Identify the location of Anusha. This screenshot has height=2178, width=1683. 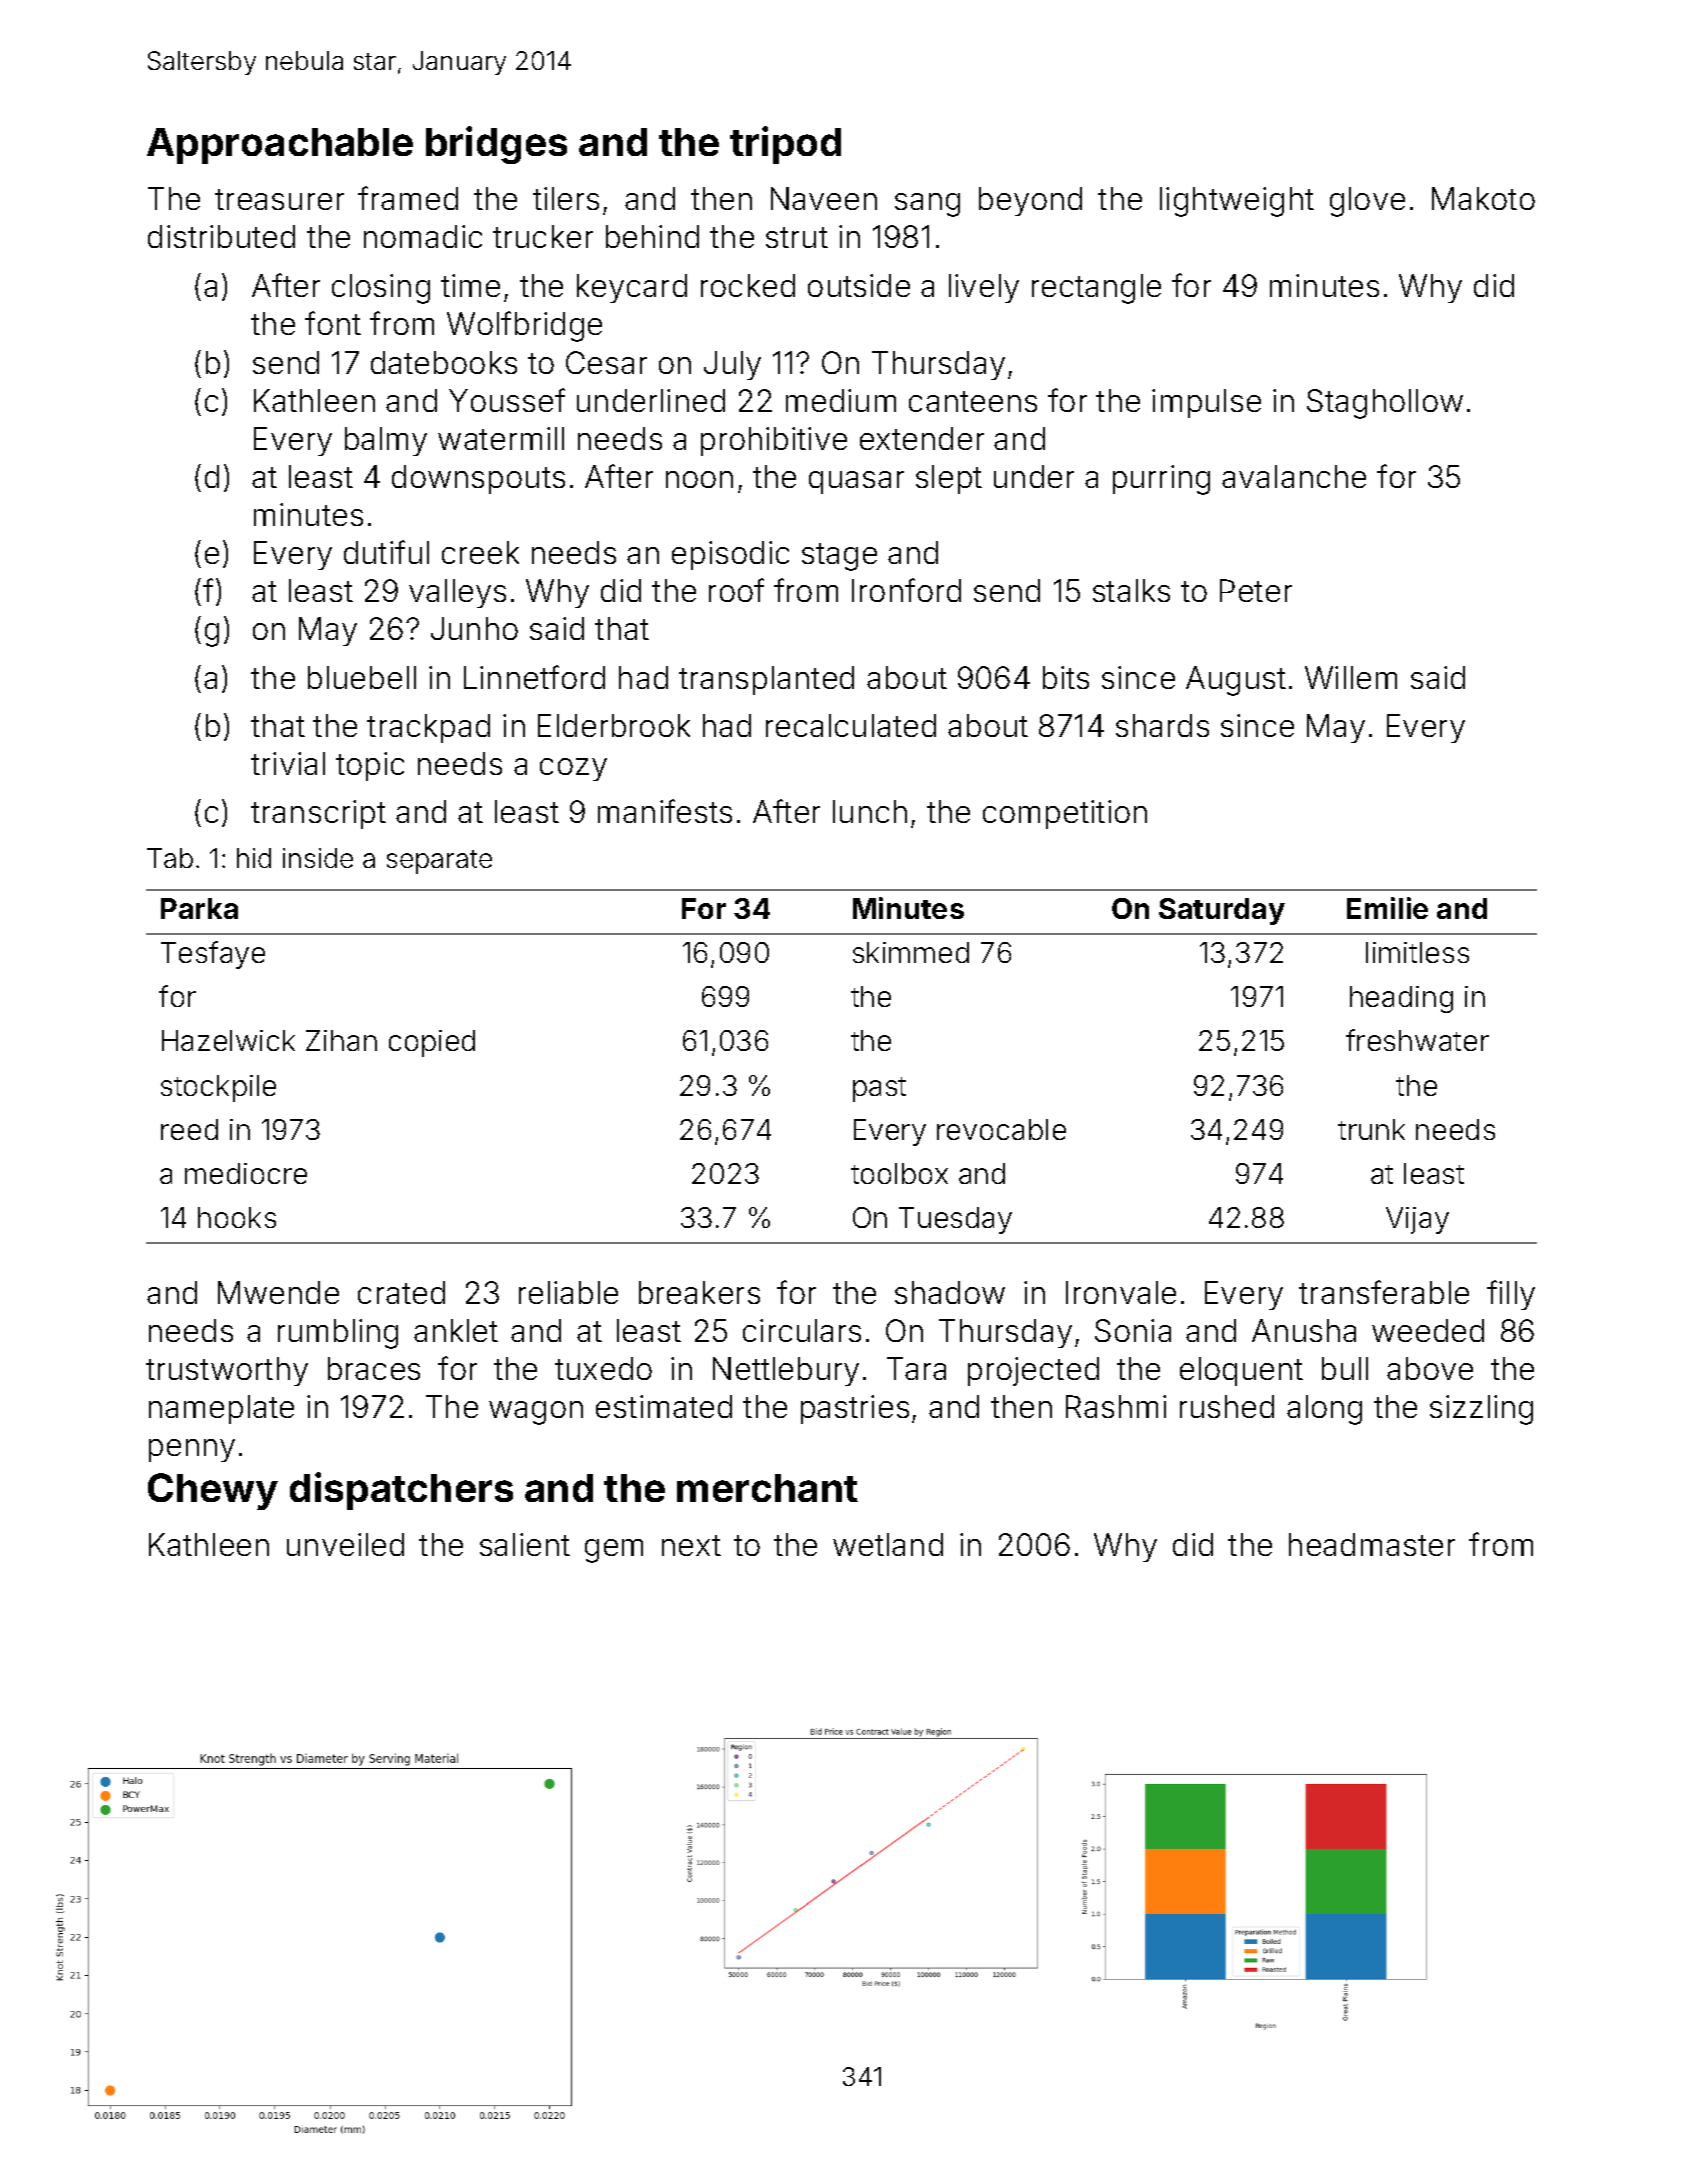
(1304, 1330).
